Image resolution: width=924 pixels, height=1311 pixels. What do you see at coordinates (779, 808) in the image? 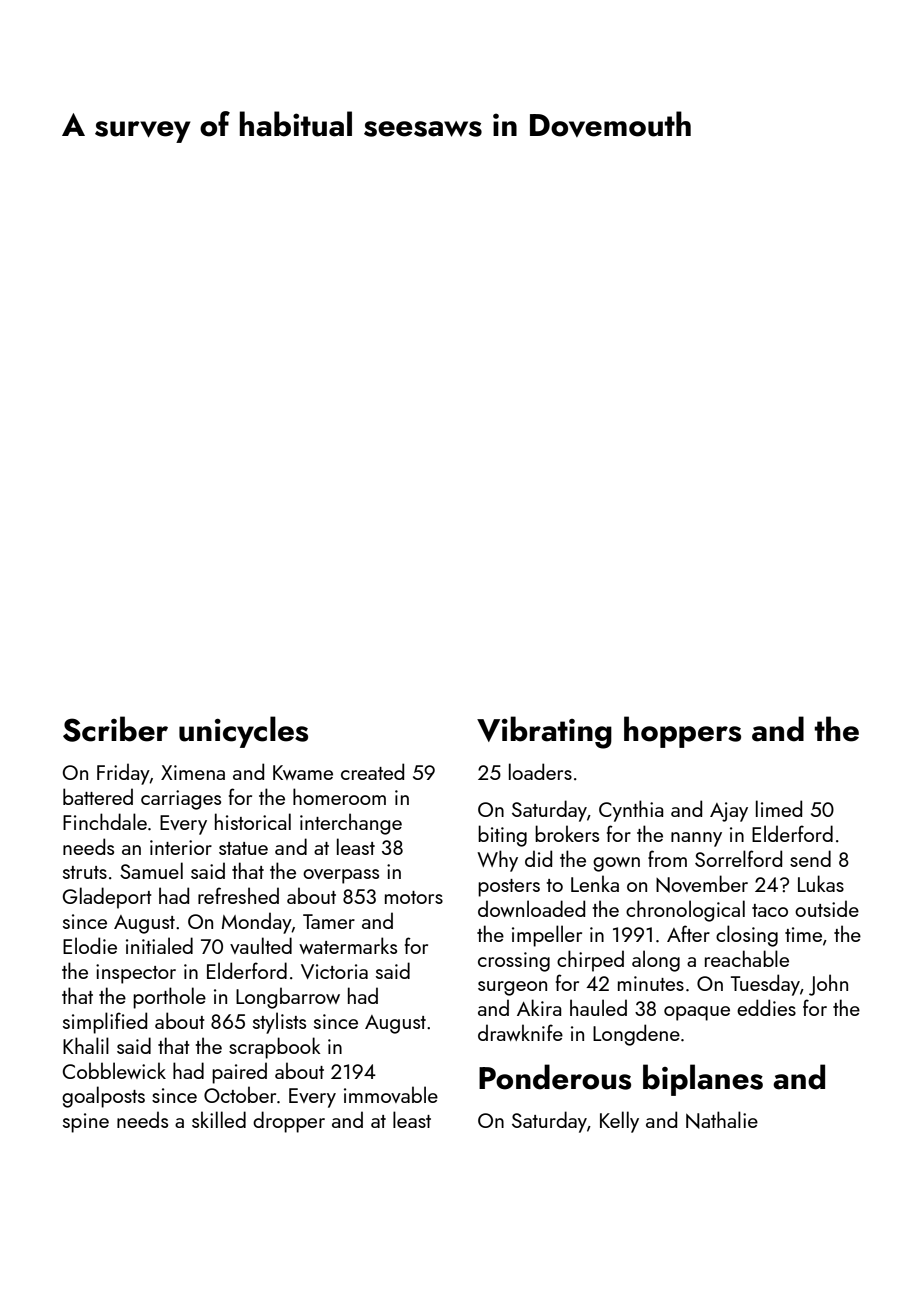
I see `limed` at bounding box center [779, 808].
